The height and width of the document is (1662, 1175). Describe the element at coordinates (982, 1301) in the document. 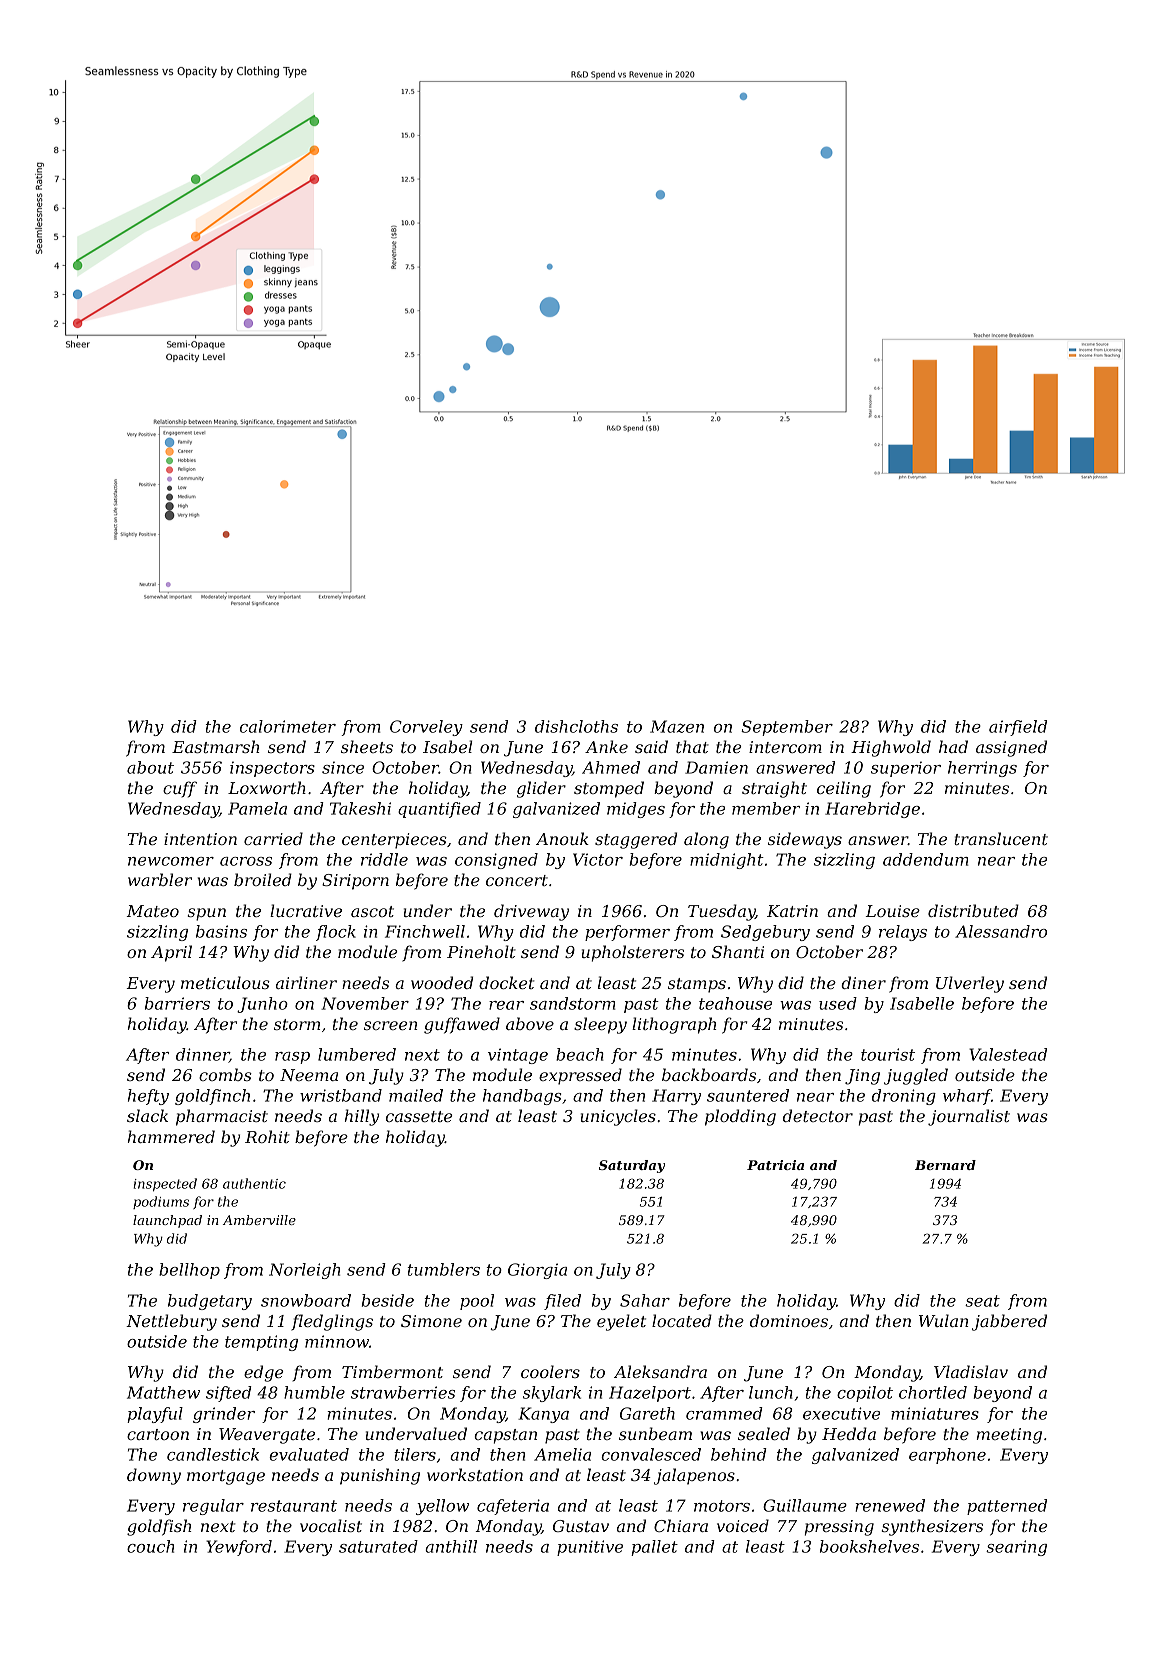

I see `seat` at that location.
